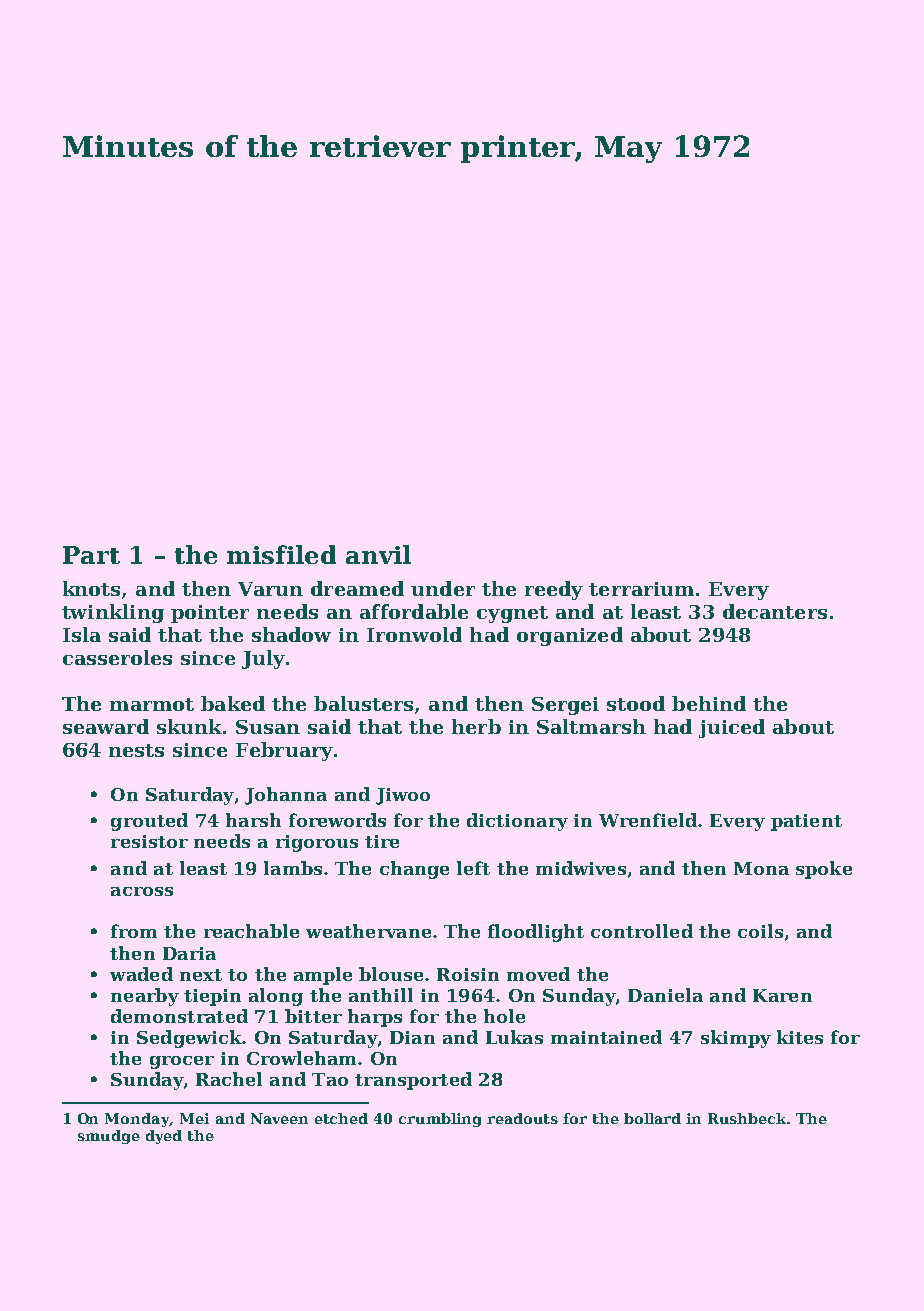  What do you see at coordinates (775, 611) in the screenshot?
I see `decanters` at bounding box center [775, 611].
